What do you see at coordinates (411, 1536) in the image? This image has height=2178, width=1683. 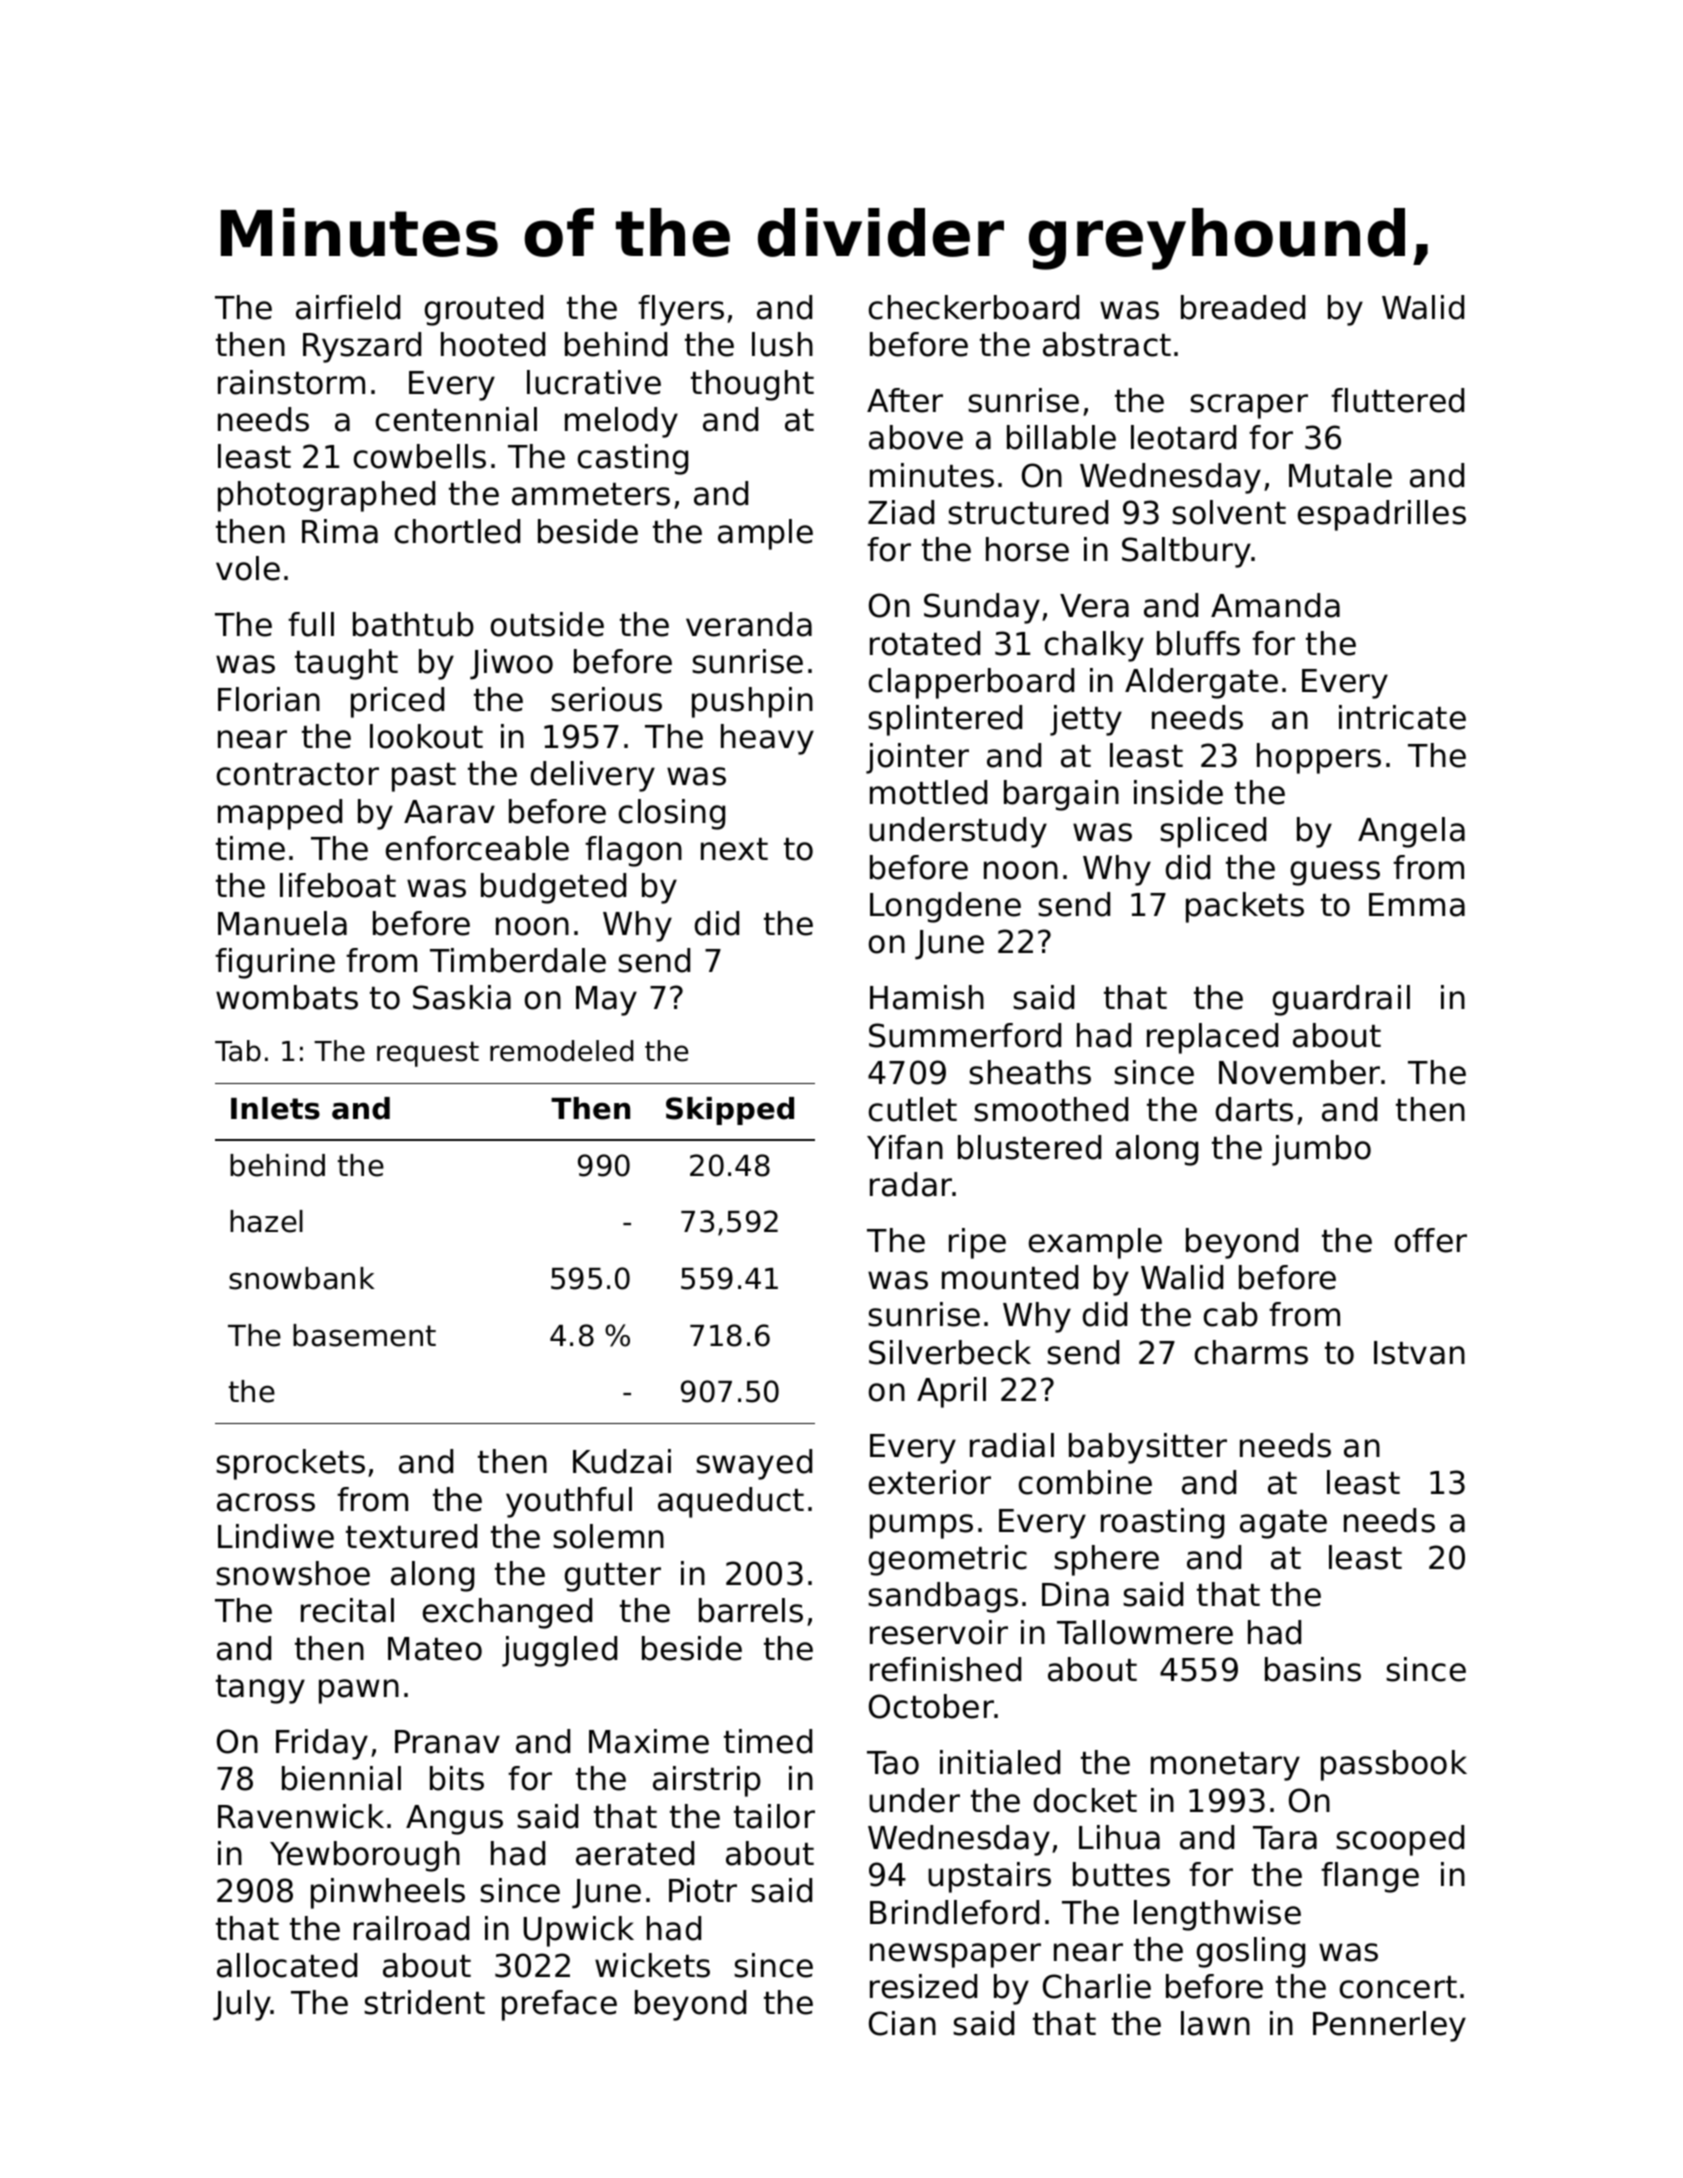 I see `textured` at bounding box center [411, 1536].
